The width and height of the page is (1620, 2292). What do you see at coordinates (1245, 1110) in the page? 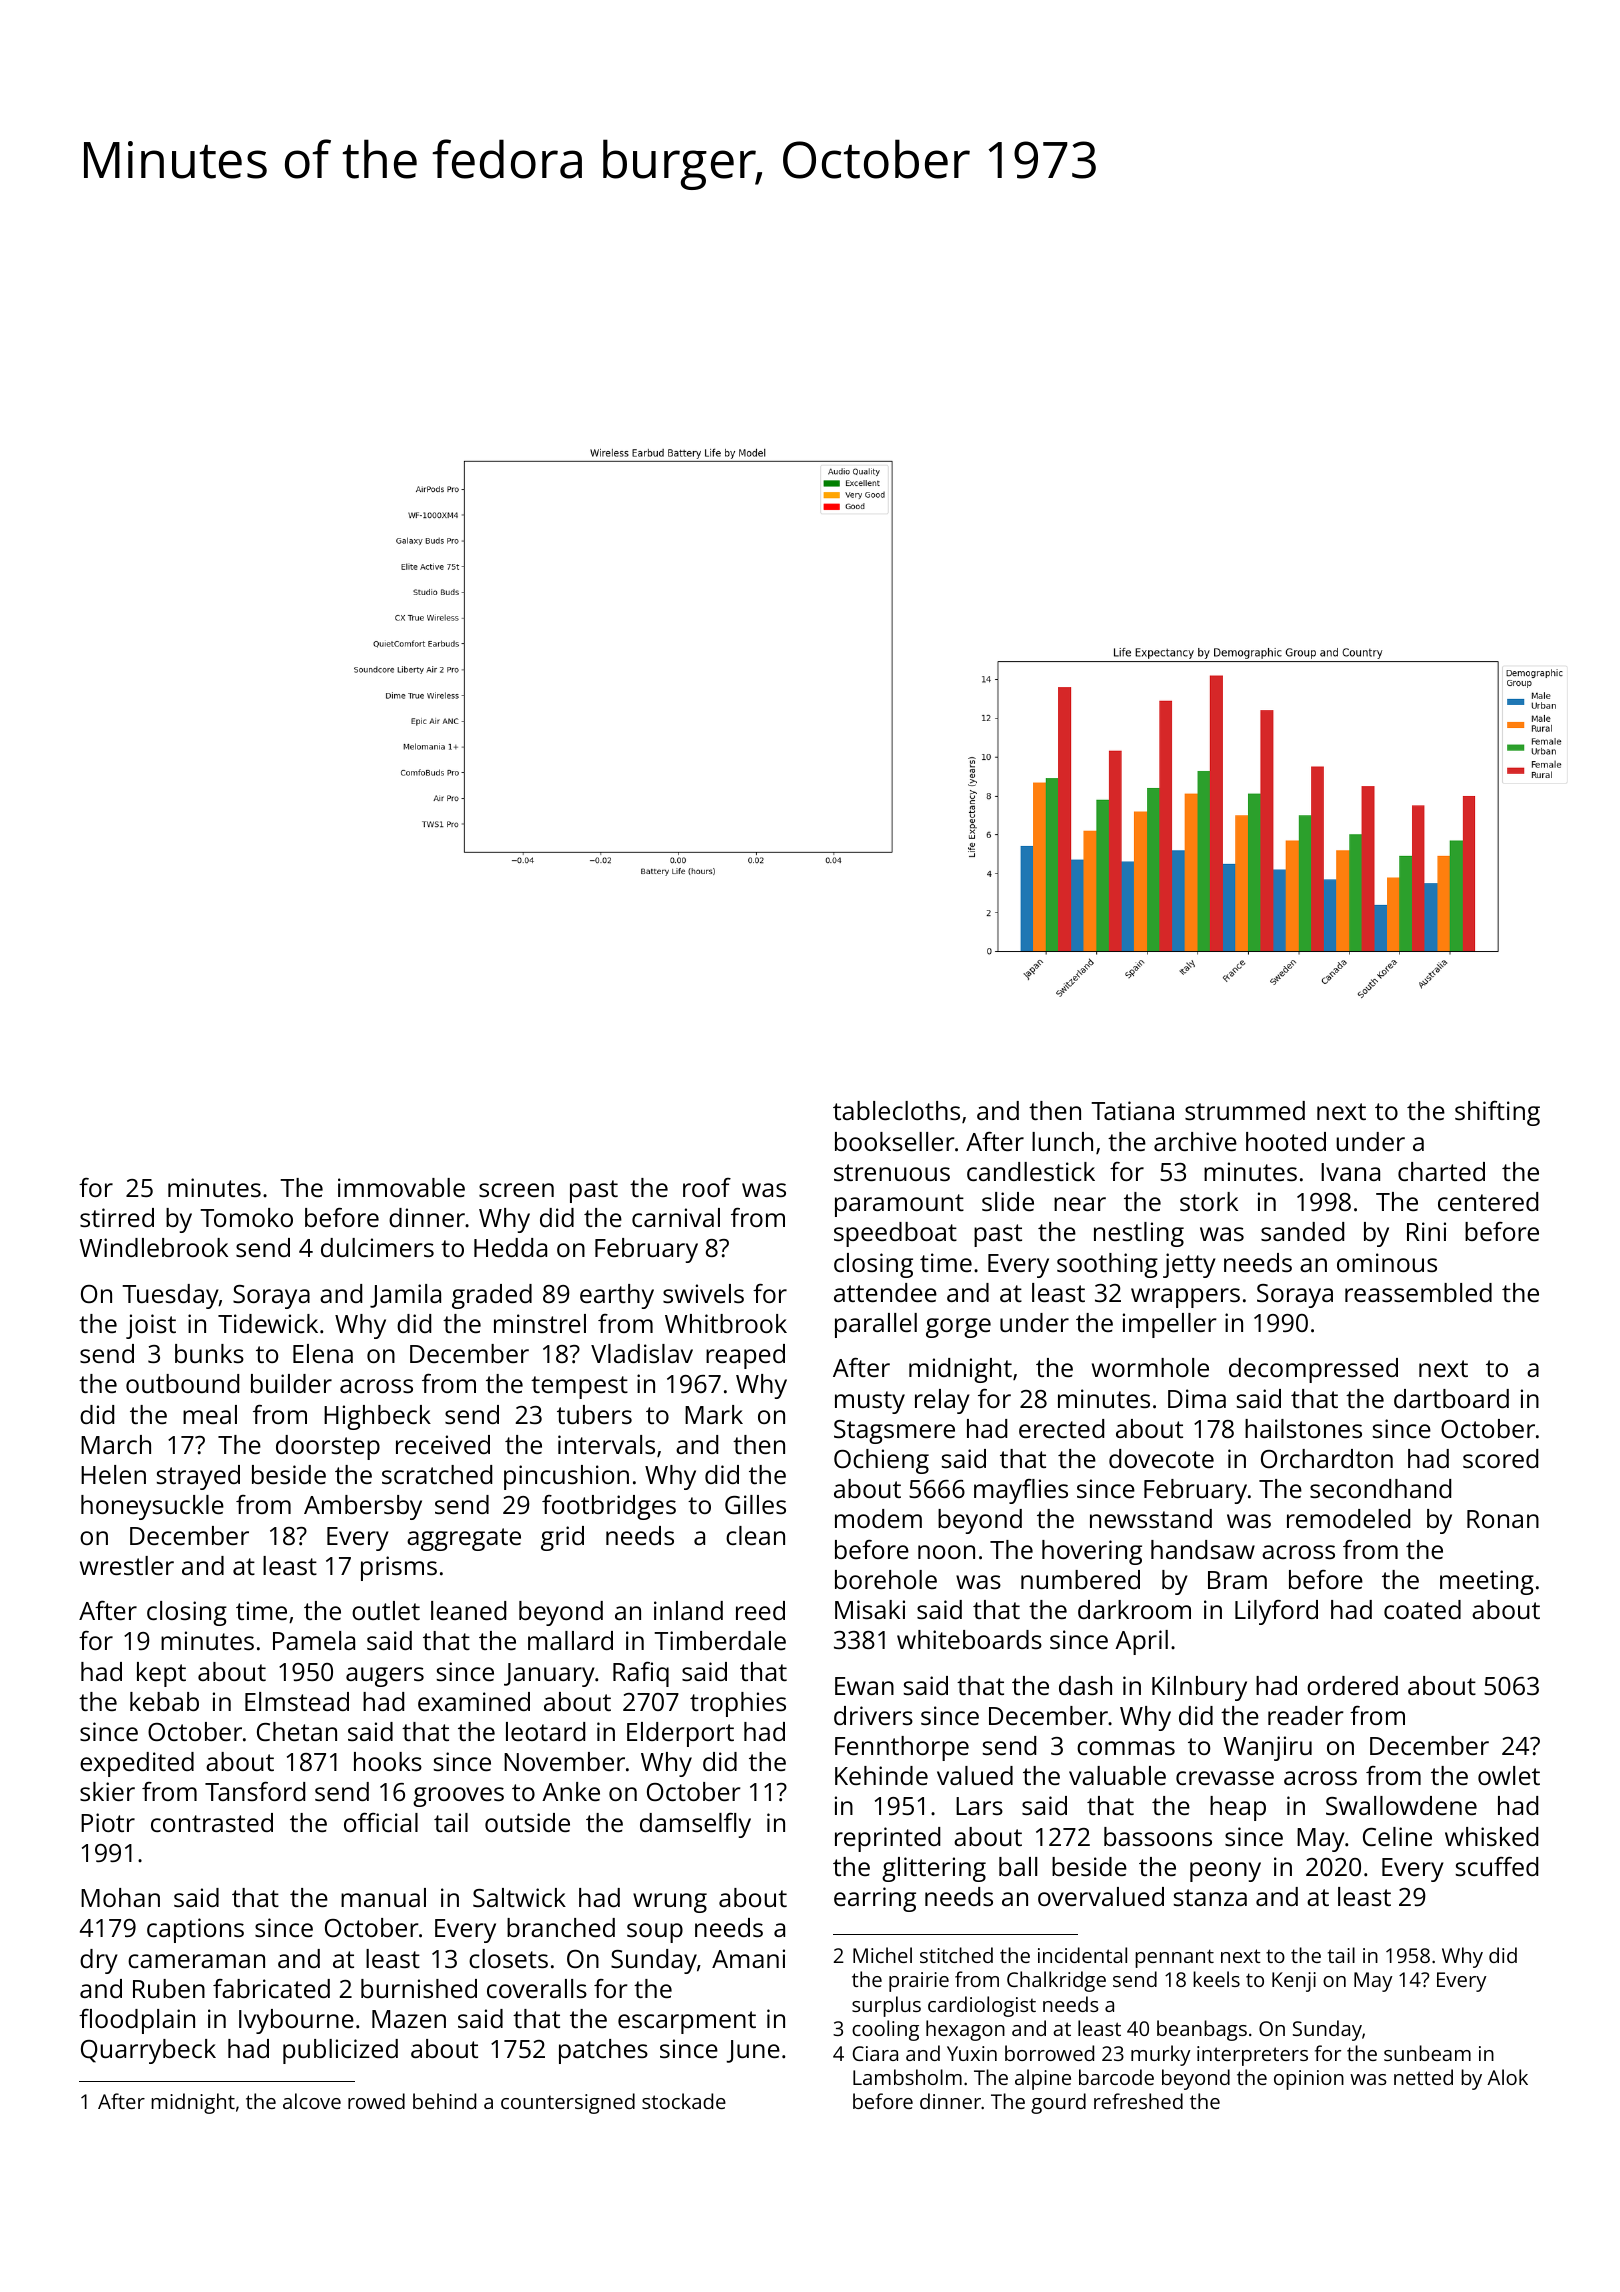
I see `strummed` at bounding box center [1245, 1110].
